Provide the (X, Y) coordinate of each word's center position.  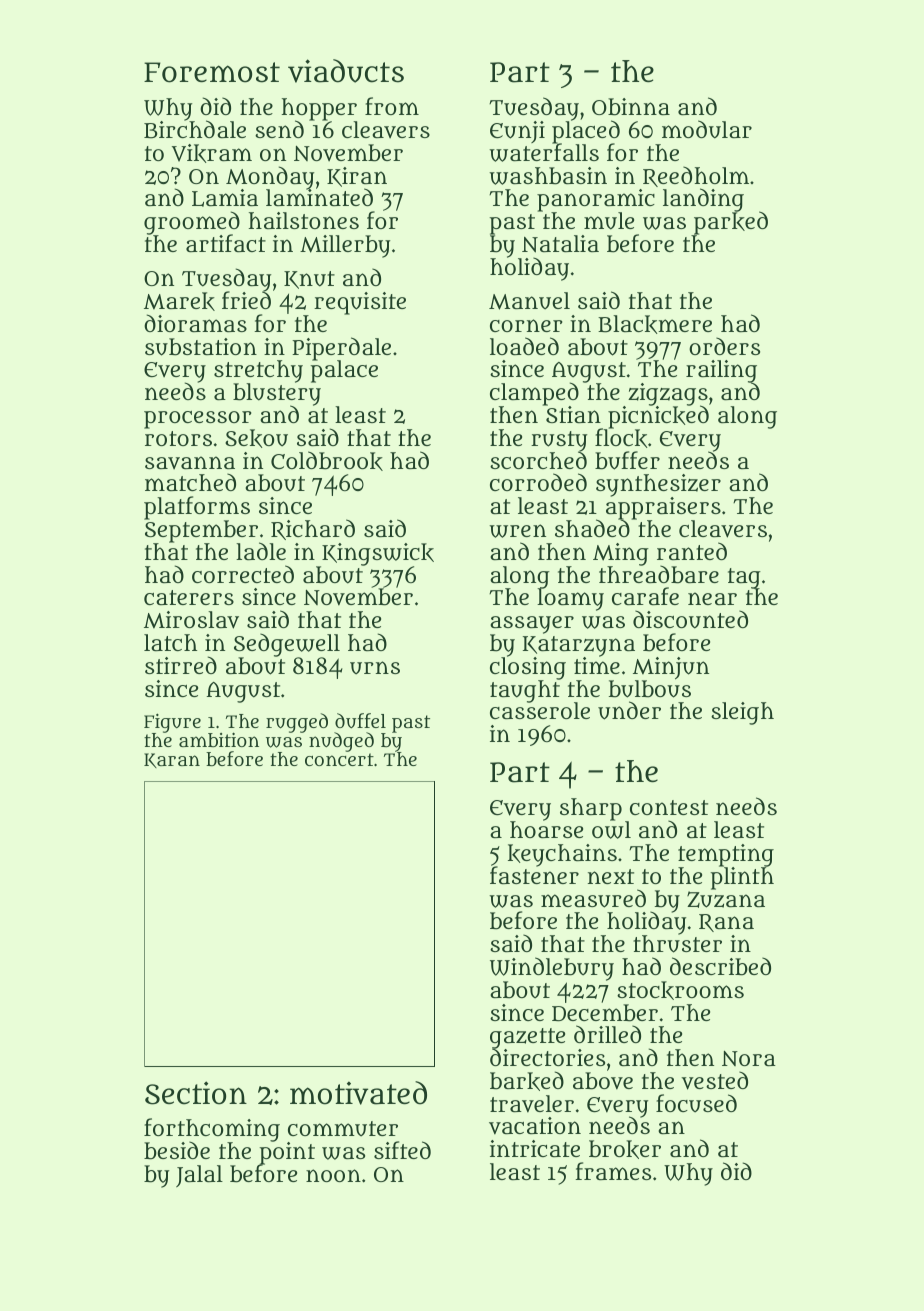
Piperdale (341, 349)
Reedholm (696, 176)
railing (721, 371)
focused (696, 1103)
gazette (527, 1038)
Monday (270, 178)
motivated (358, 1093)
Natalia (560, 244)
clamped (534, 394)
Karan (172, 760)
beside (177, 1150)
